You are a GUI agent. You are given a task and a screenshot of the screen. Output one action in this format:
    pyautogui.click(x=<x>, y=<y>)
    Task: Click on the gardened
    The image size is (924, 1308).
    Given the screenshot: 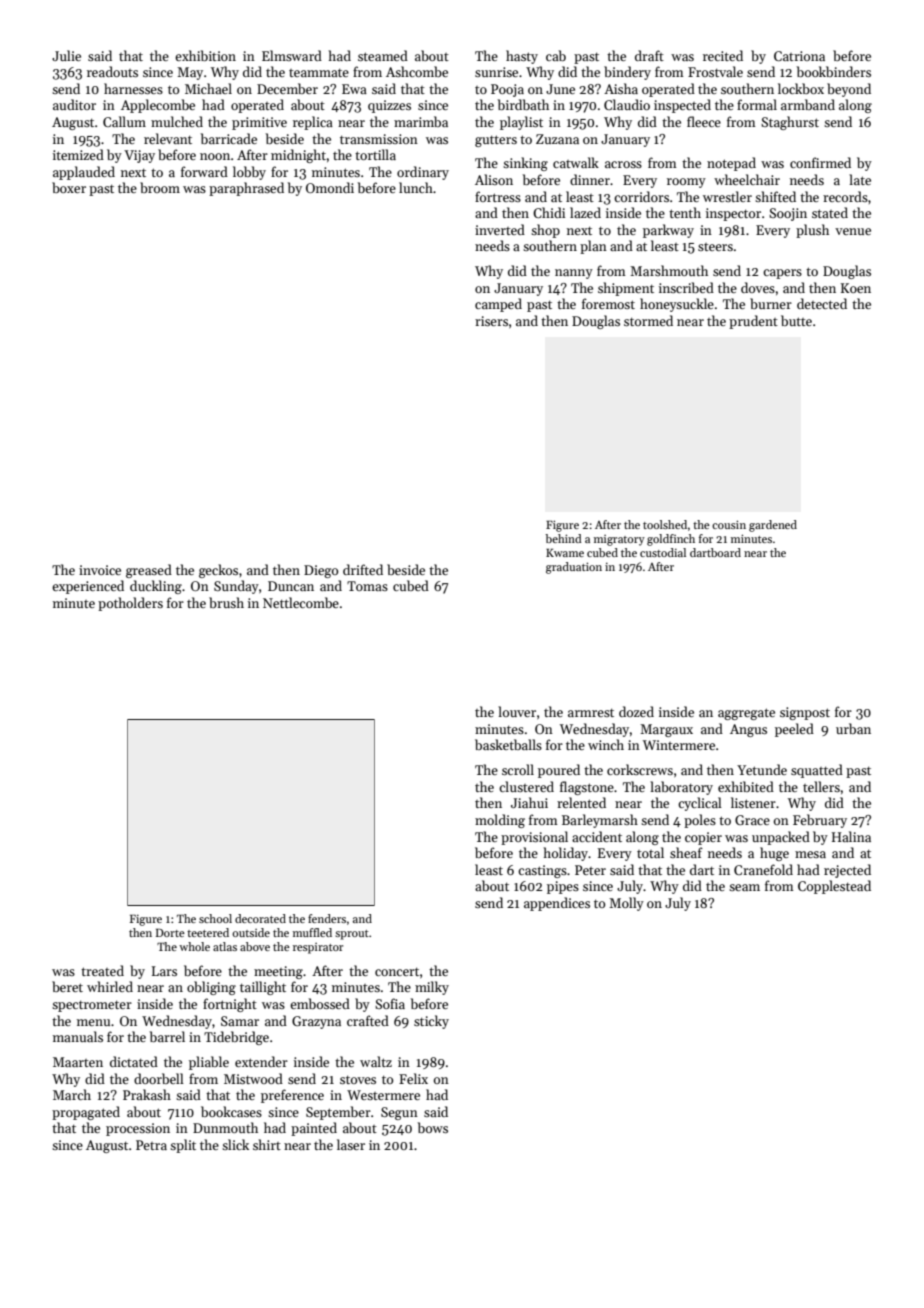 What is the action you would take?
    pyautogui.click(x=773, y=526)
